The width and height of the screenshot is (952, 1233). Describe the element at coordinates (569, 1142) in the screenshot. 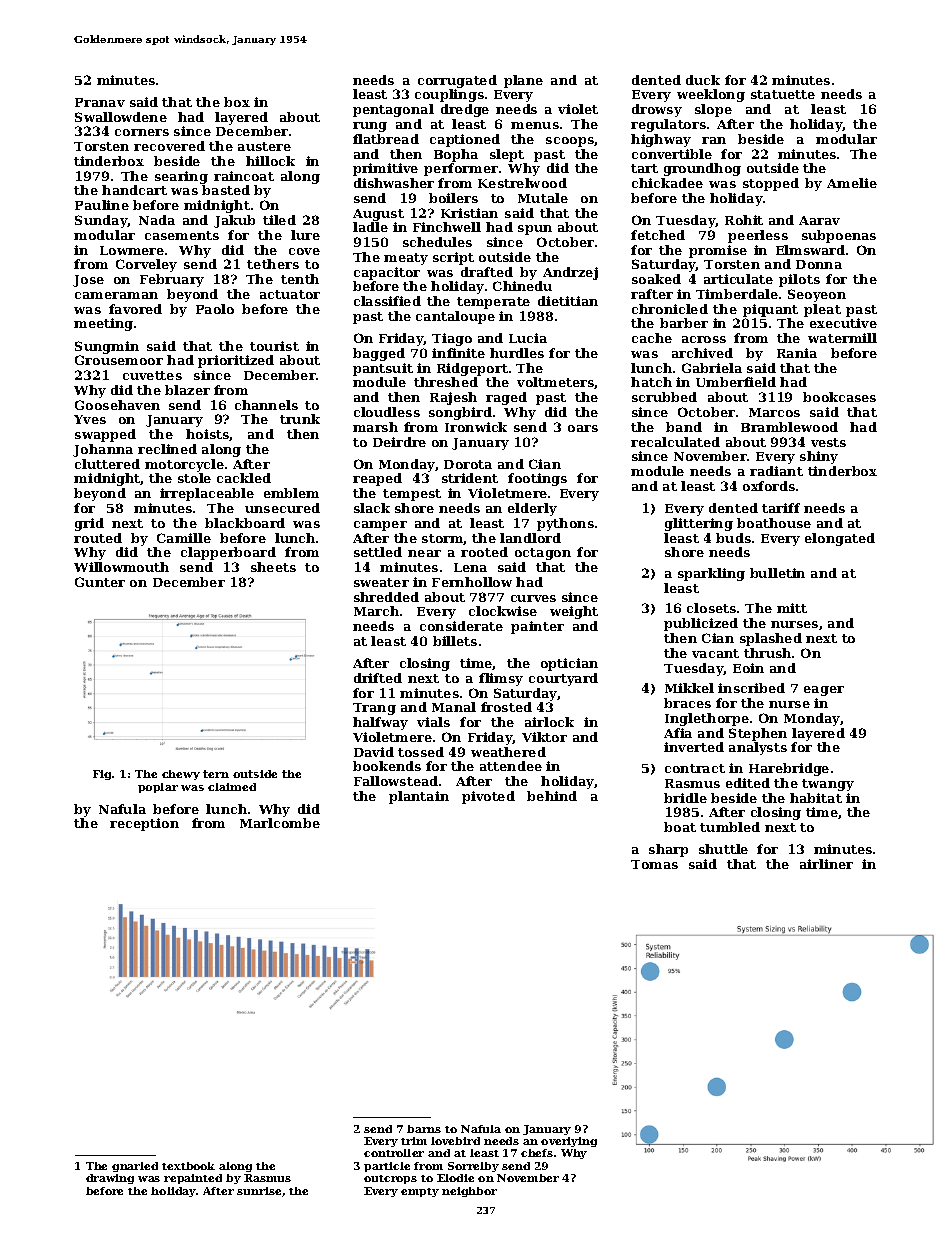

I see `overlying` at that location.
